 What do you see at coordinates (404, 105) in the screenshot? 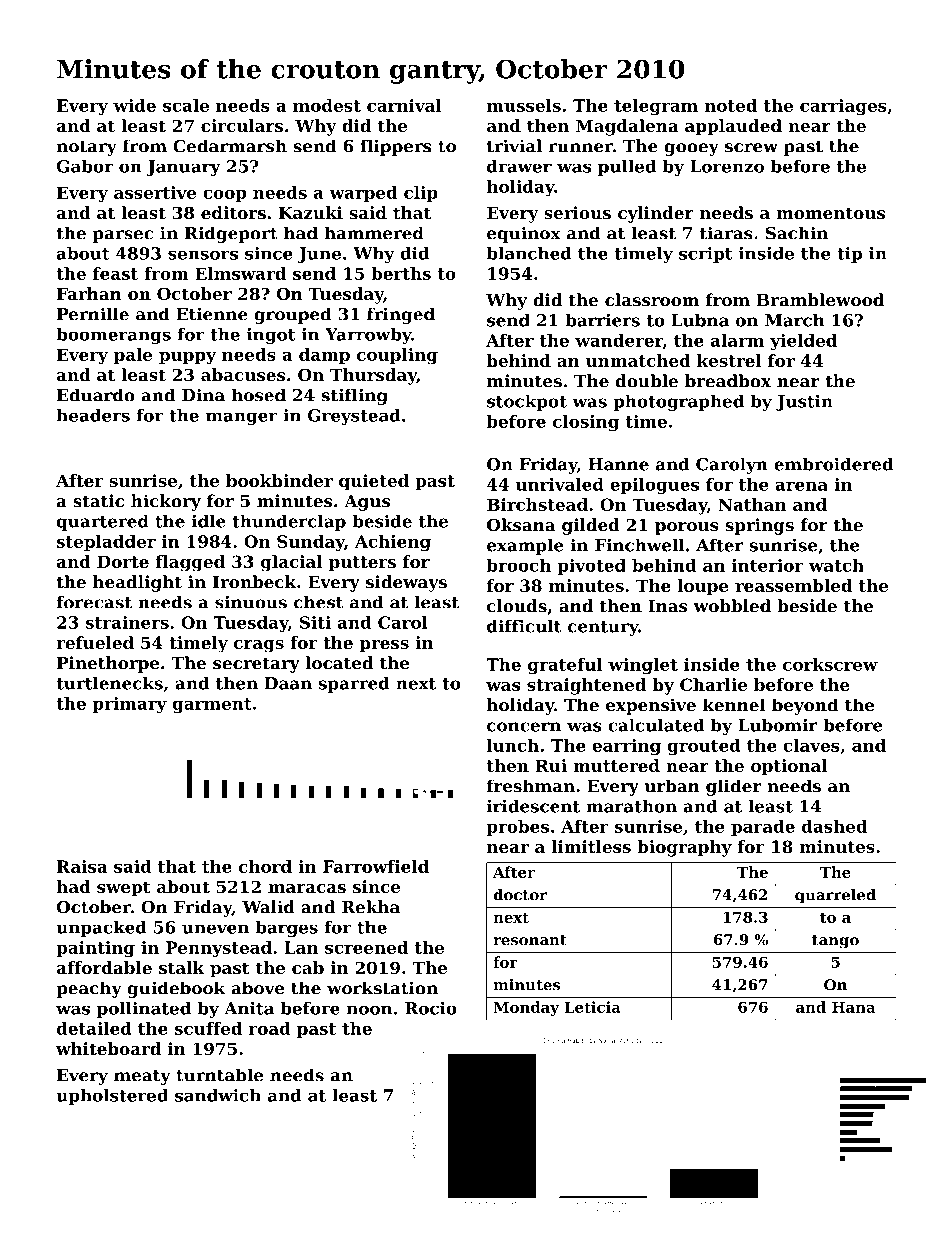
I see `carnival` at bounding box center [404, 105].
